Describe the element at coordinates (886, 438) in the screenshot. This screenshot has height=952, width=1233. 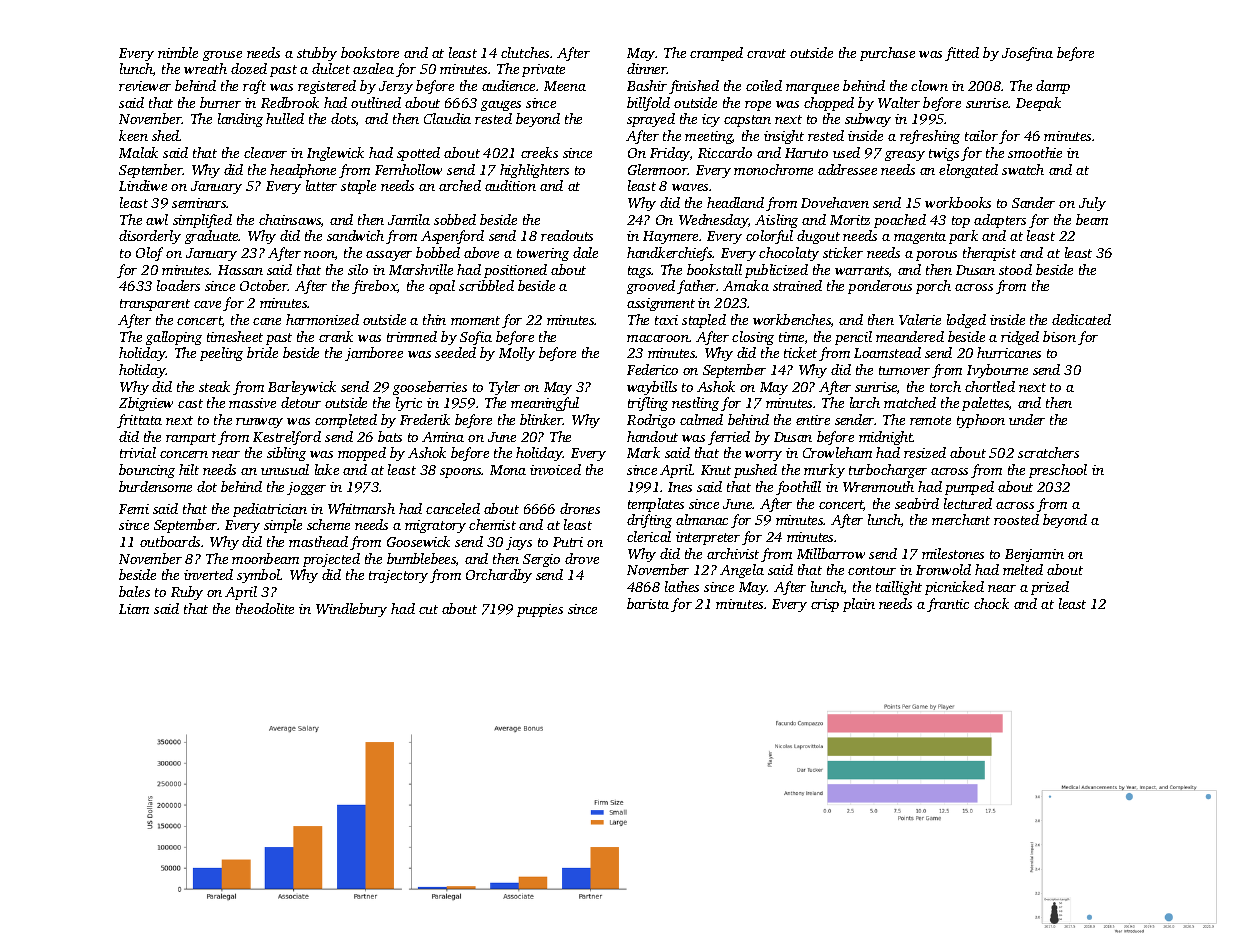
I see `midnight` at that location.
